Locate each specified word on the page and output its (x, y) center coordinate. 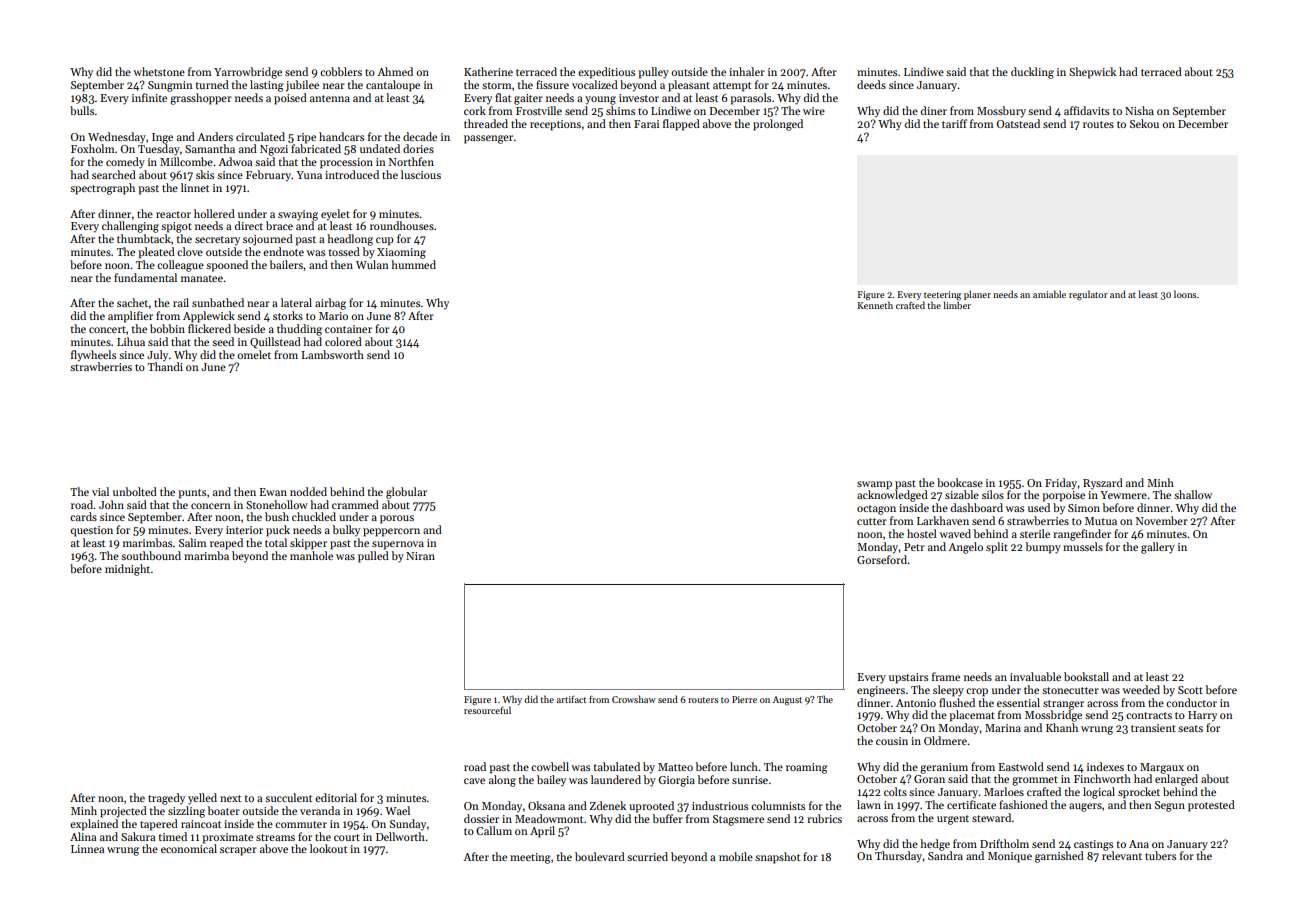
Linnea (87, 849)
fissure (552, 84)
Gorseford (882, 559)
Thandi (165, 366)
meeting (530, 858)
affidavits (1086, 110)
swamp (874, 485)
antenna (330, 98)
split (997, 548)
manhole (311, 555)
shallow (1193, 494)
